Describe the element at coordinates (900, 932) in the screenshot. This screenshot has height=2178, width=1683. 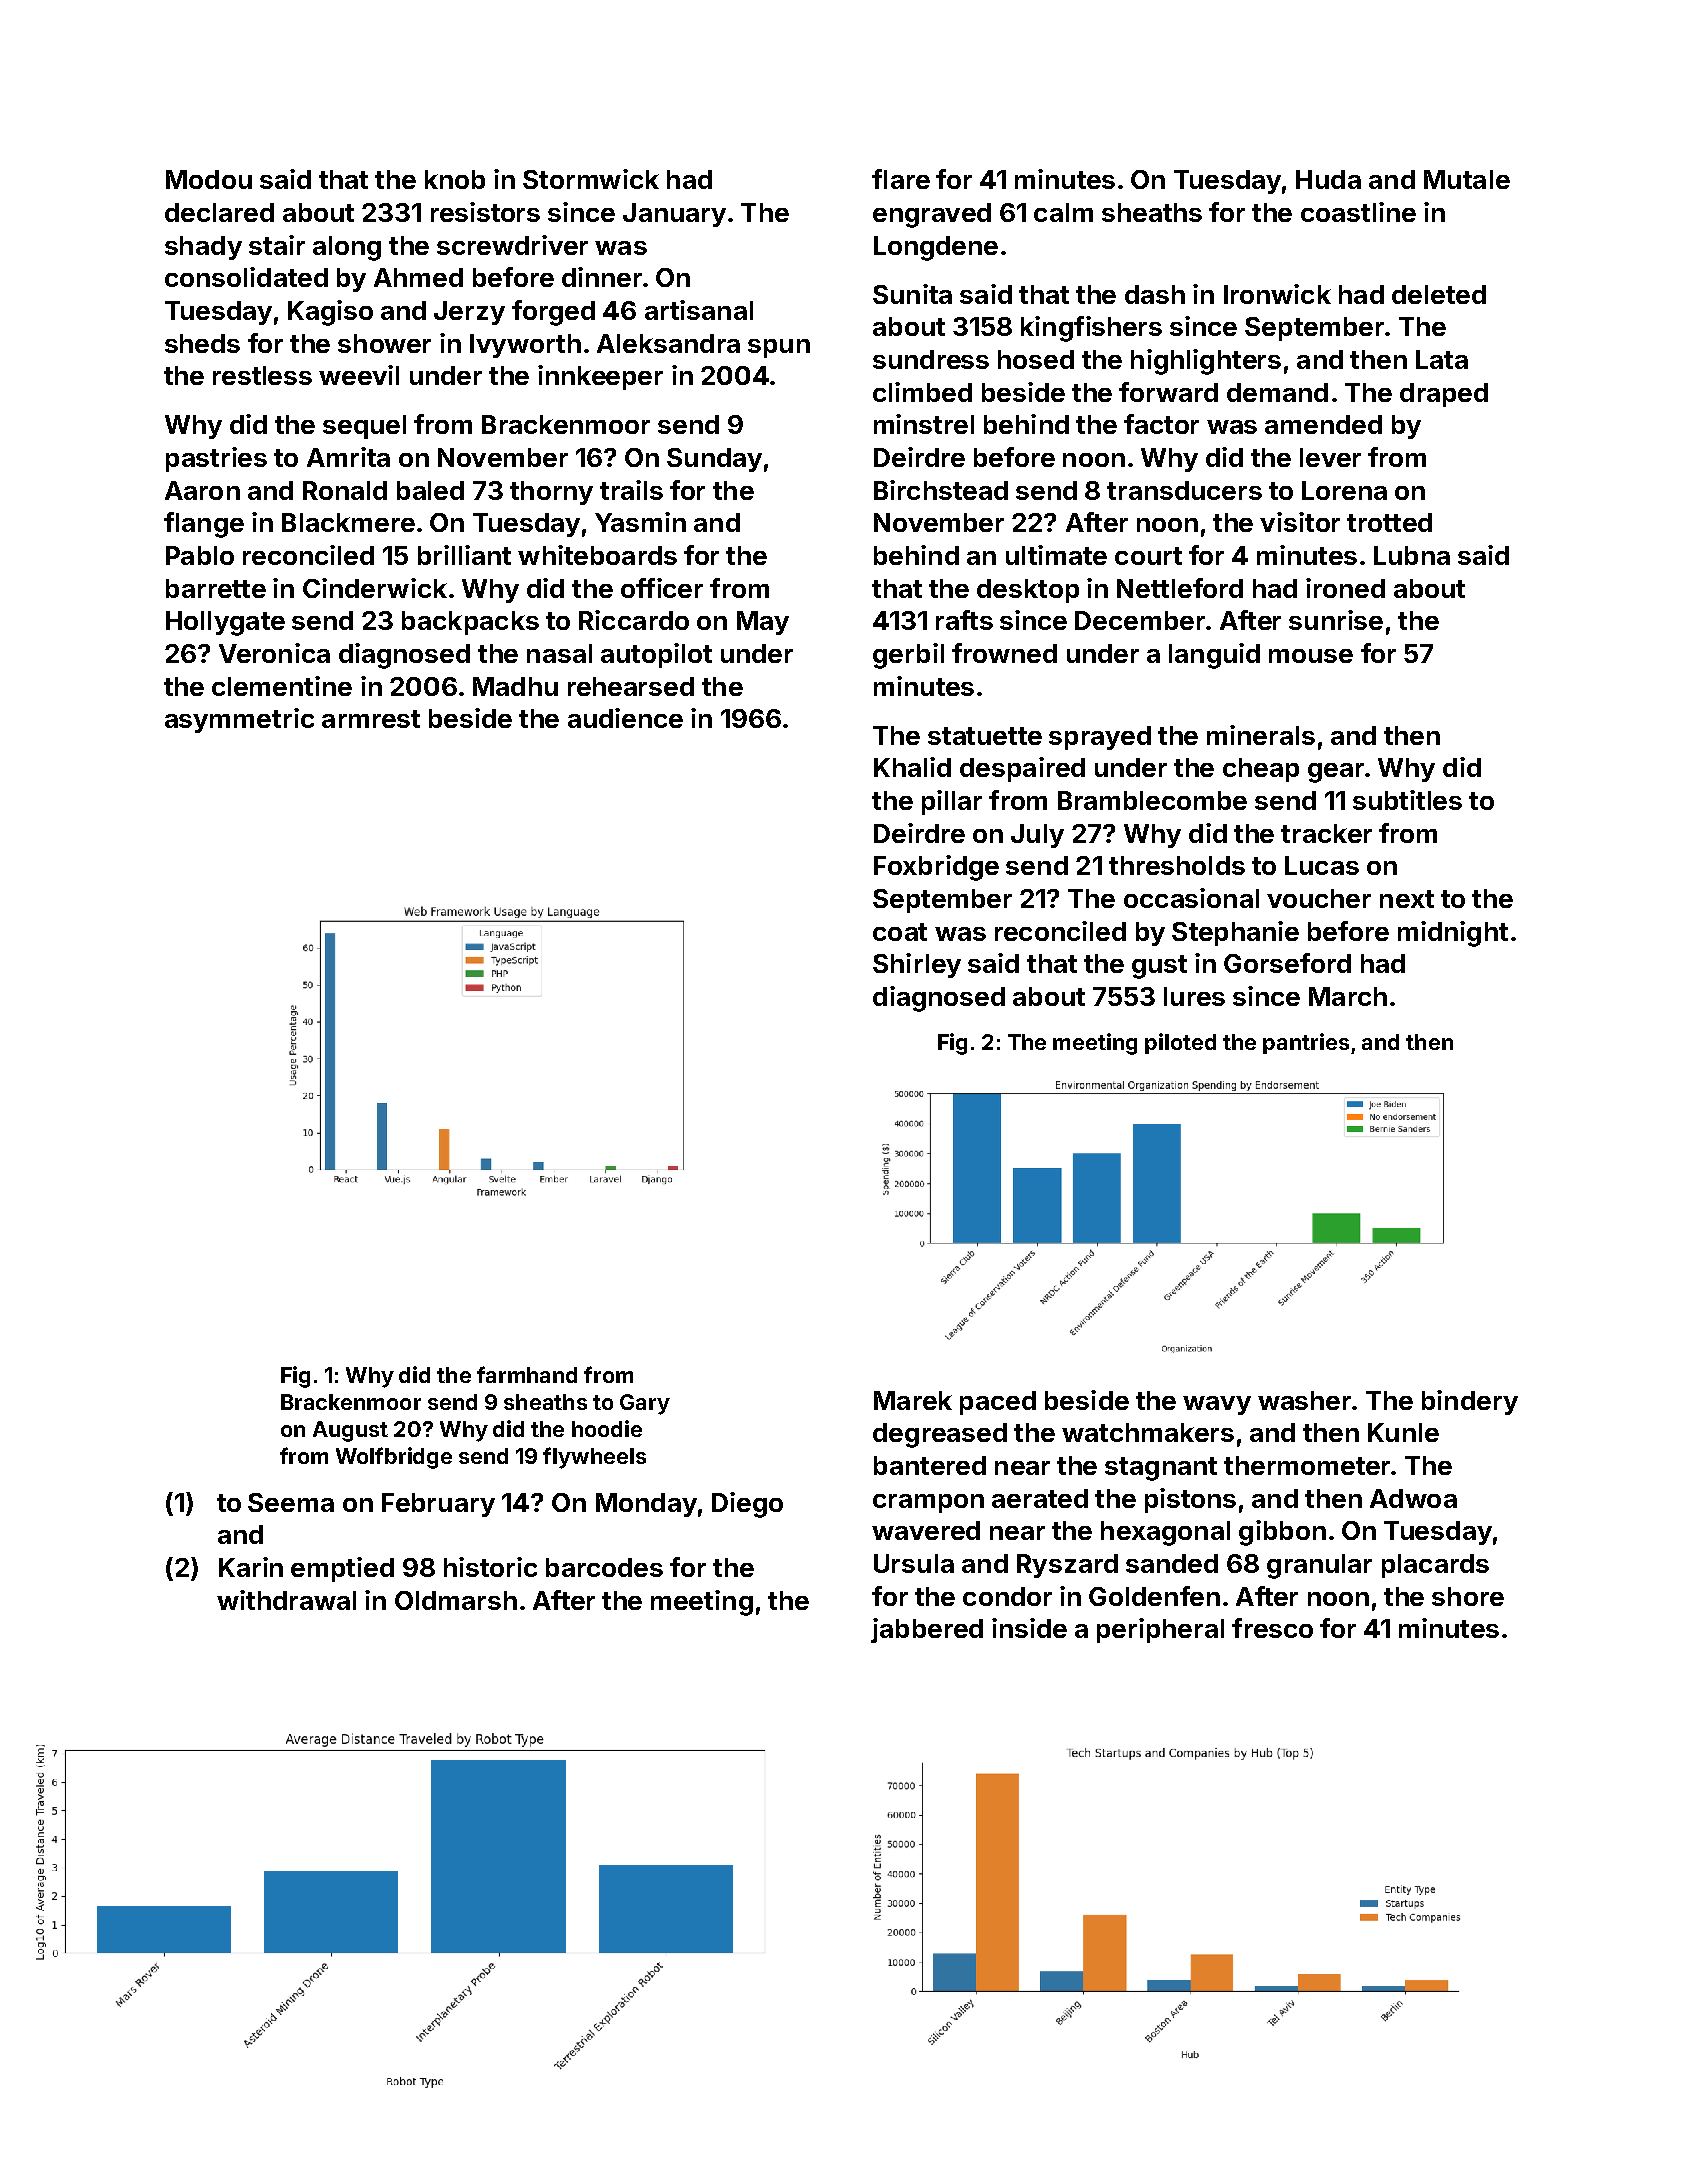
I see `coat` at that location.
